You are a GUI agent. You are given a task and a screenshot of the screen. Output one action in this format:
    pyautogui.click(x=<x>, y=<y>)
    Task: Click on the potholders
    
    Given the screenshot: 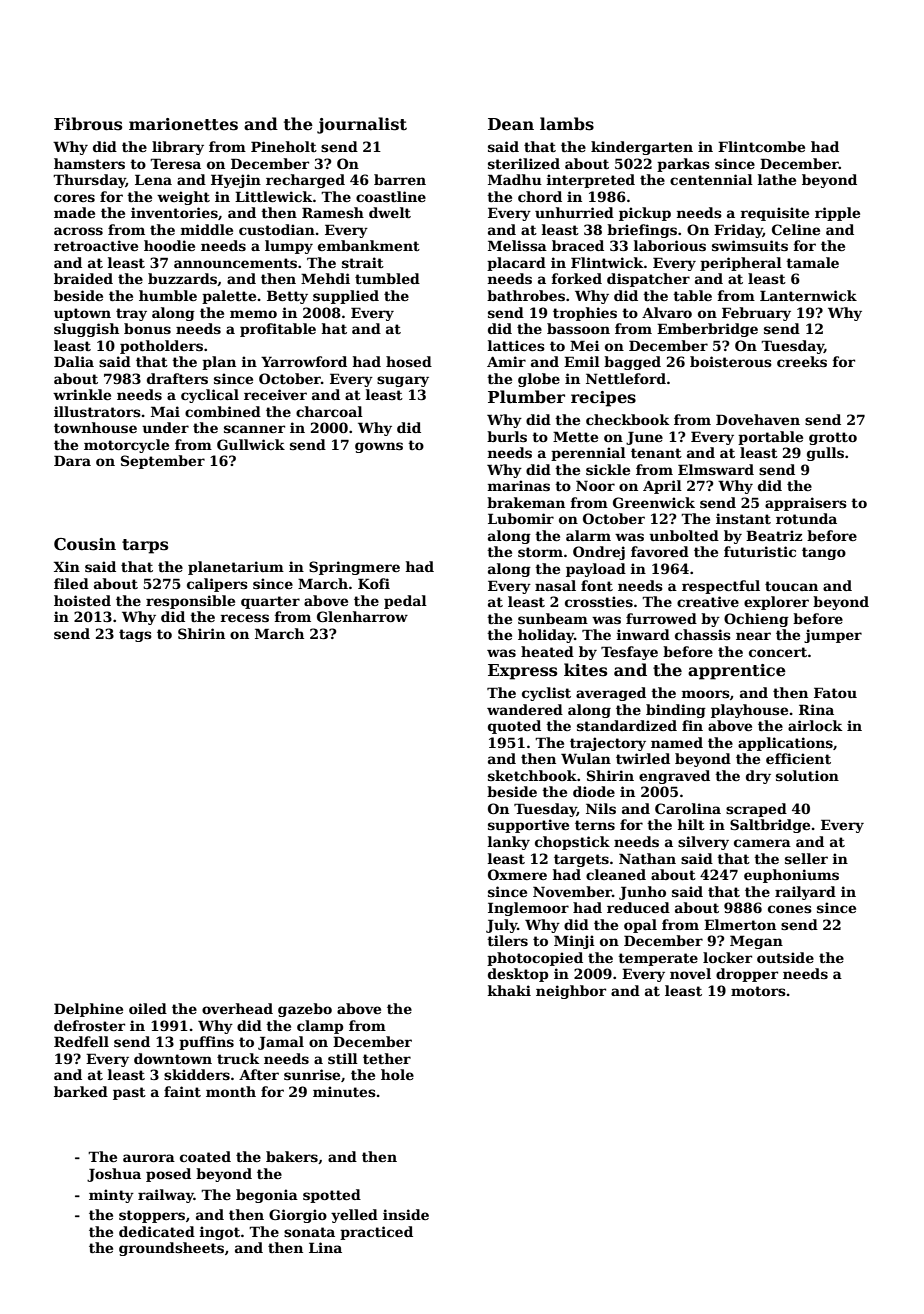 What is the action you would take?
    pyautogui.click(x=161, y=347)
